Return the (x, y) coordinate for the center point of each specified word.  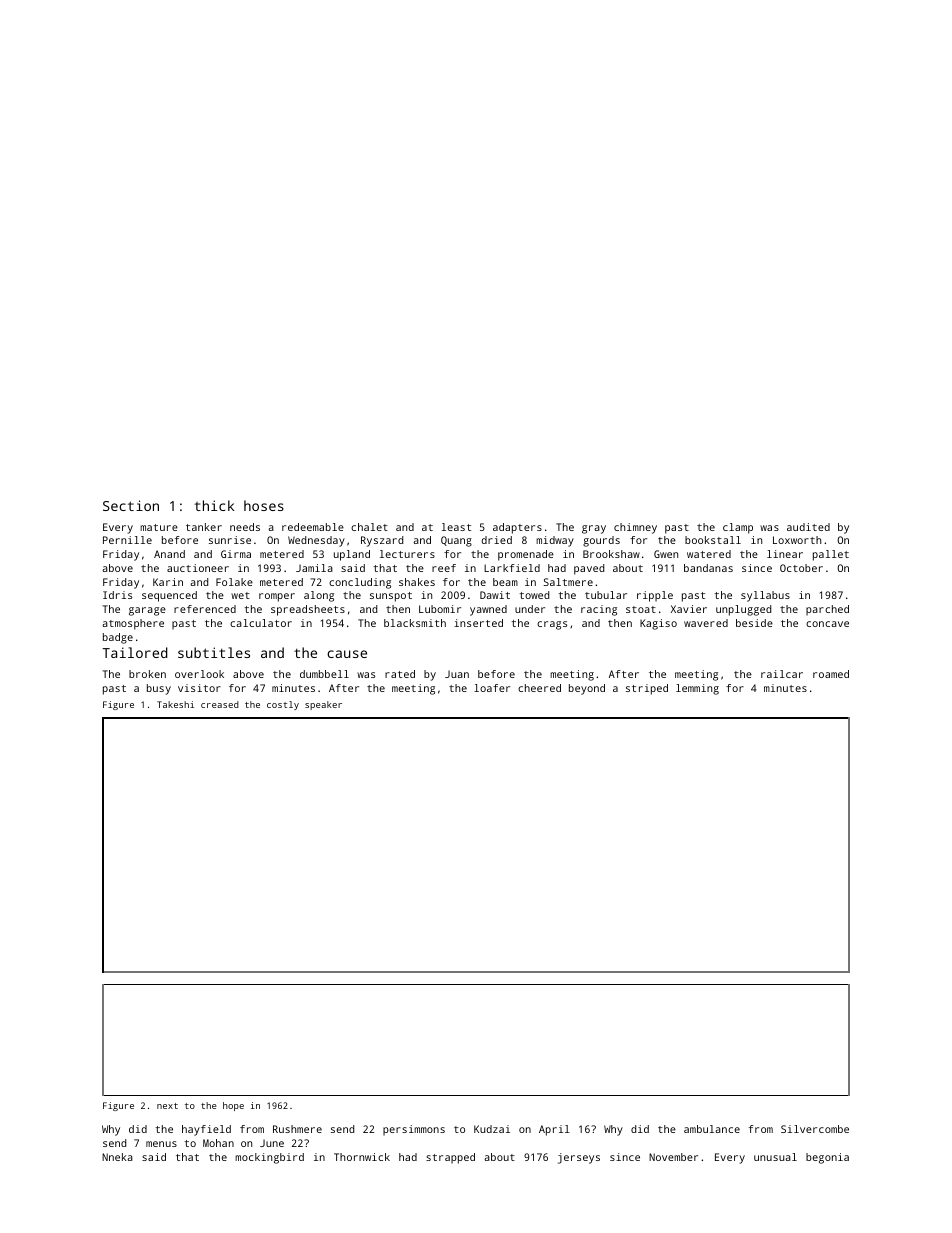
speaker (323, 705)
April (554, 1130)
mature (159, 527)
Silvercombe (815, 1129)
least (456, 527)
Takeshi (175, 704)
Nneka (117, 1157)
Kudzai (492, 1129)
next (167, 1106)
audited (808, 527)
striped (647, 689)
